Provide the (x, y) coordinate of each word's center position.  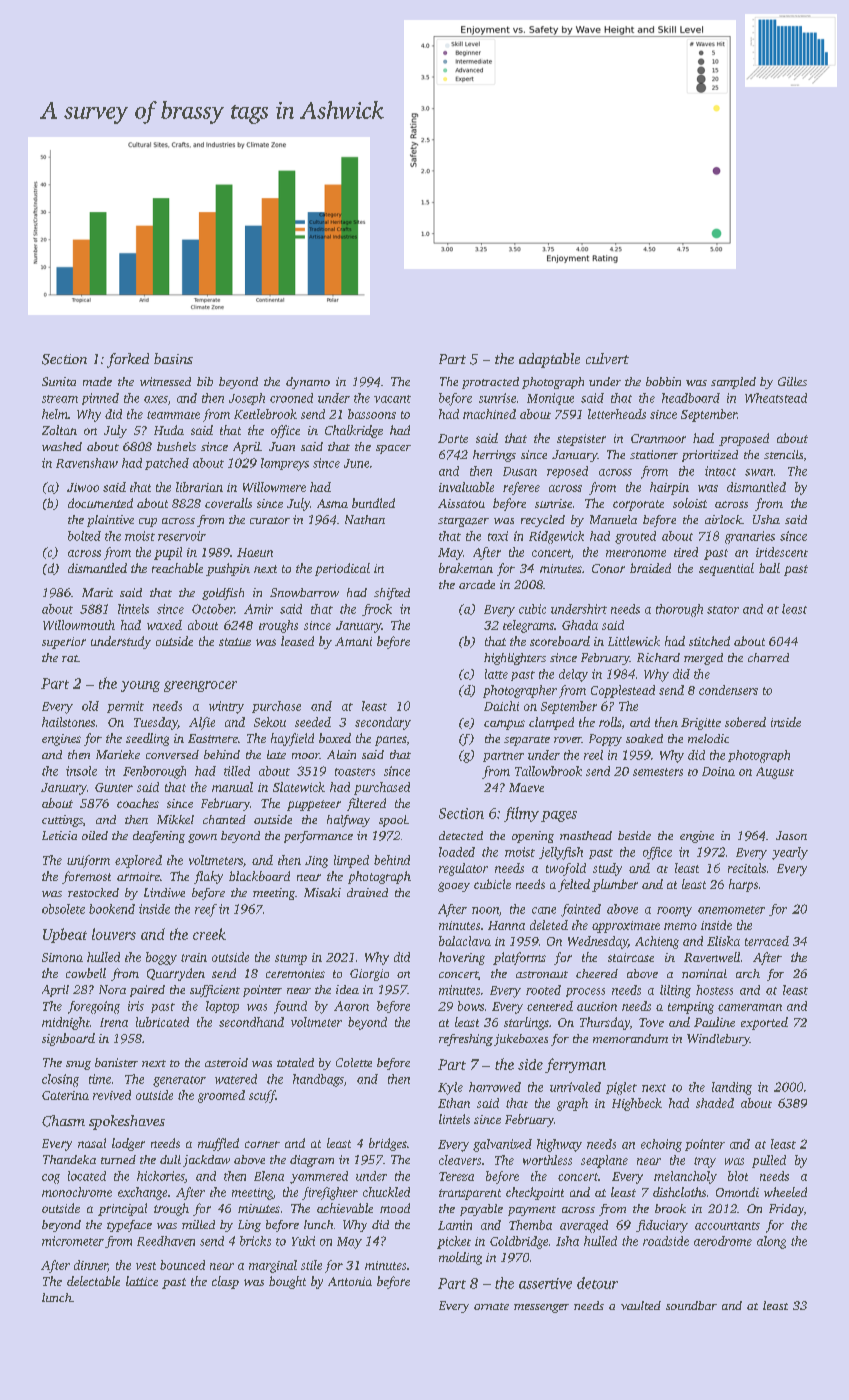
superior (64, 643)
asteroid (226, 1062)
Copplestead (623, 691)
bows (471, 1006)
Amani (353, 641)
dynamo (308, 383)
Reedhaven (166, 1241)
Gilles (792, 381)
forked (128, 360)
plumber (615, 885)
